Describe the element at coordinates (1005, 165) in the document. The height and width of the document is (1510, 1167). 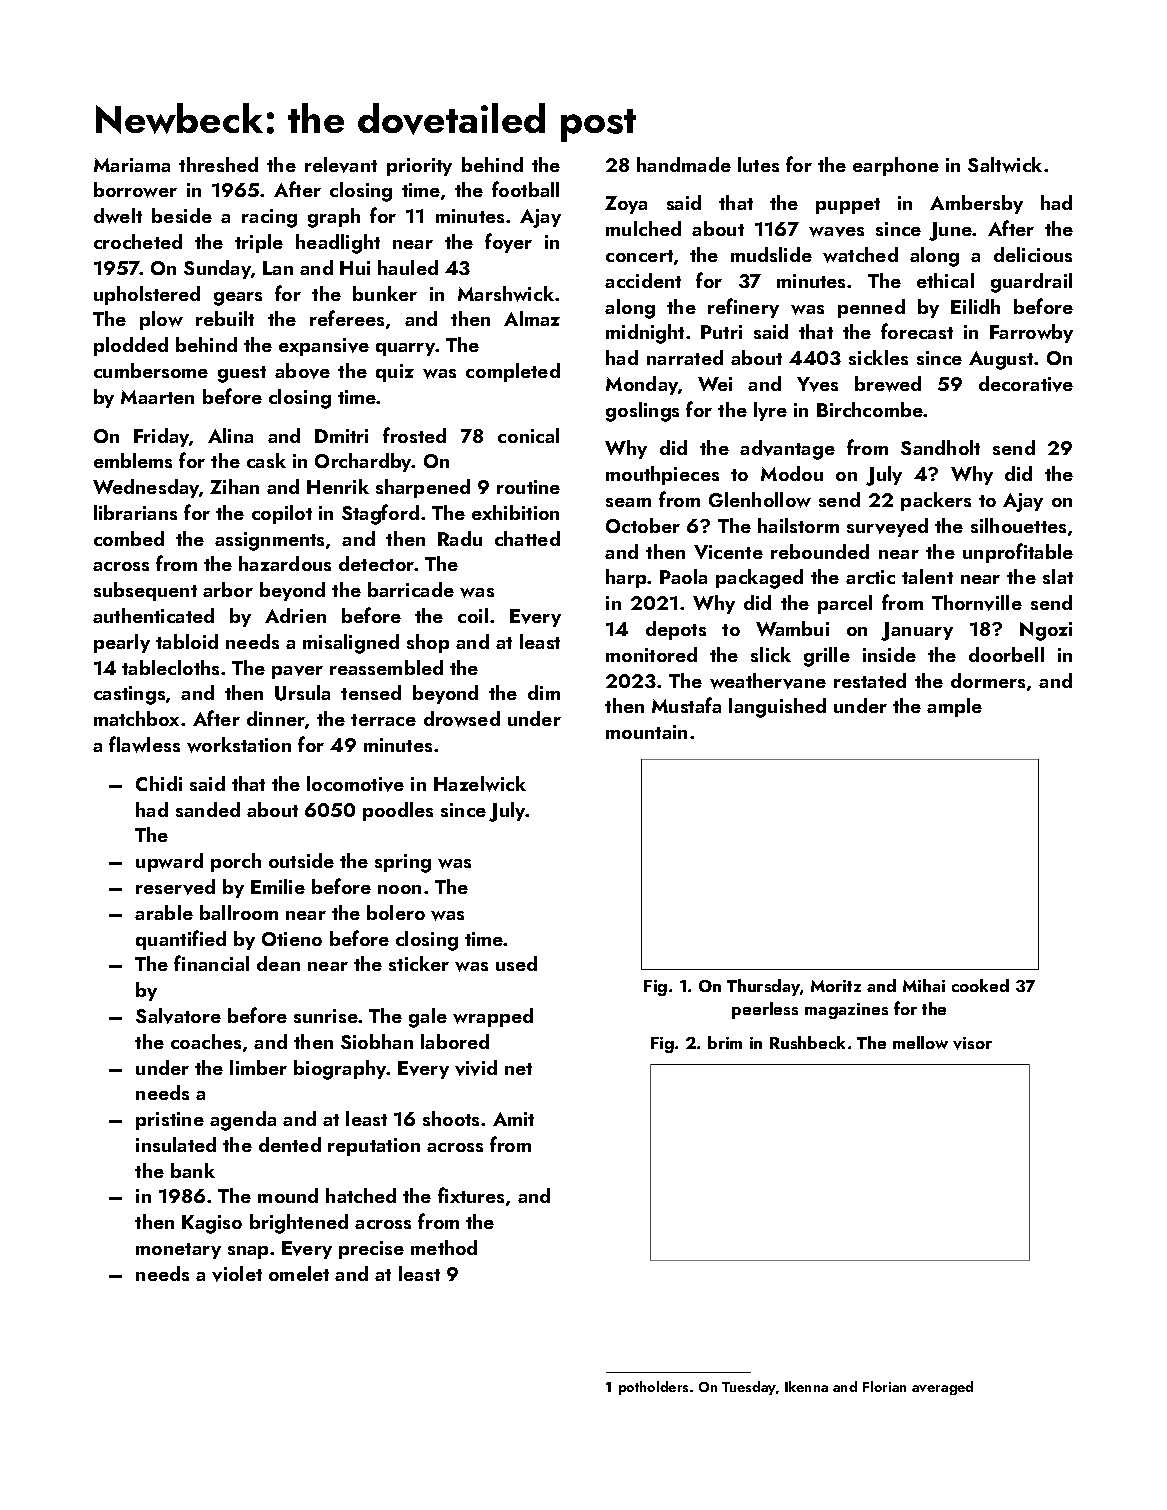
I see `Saltwick` at that location.
